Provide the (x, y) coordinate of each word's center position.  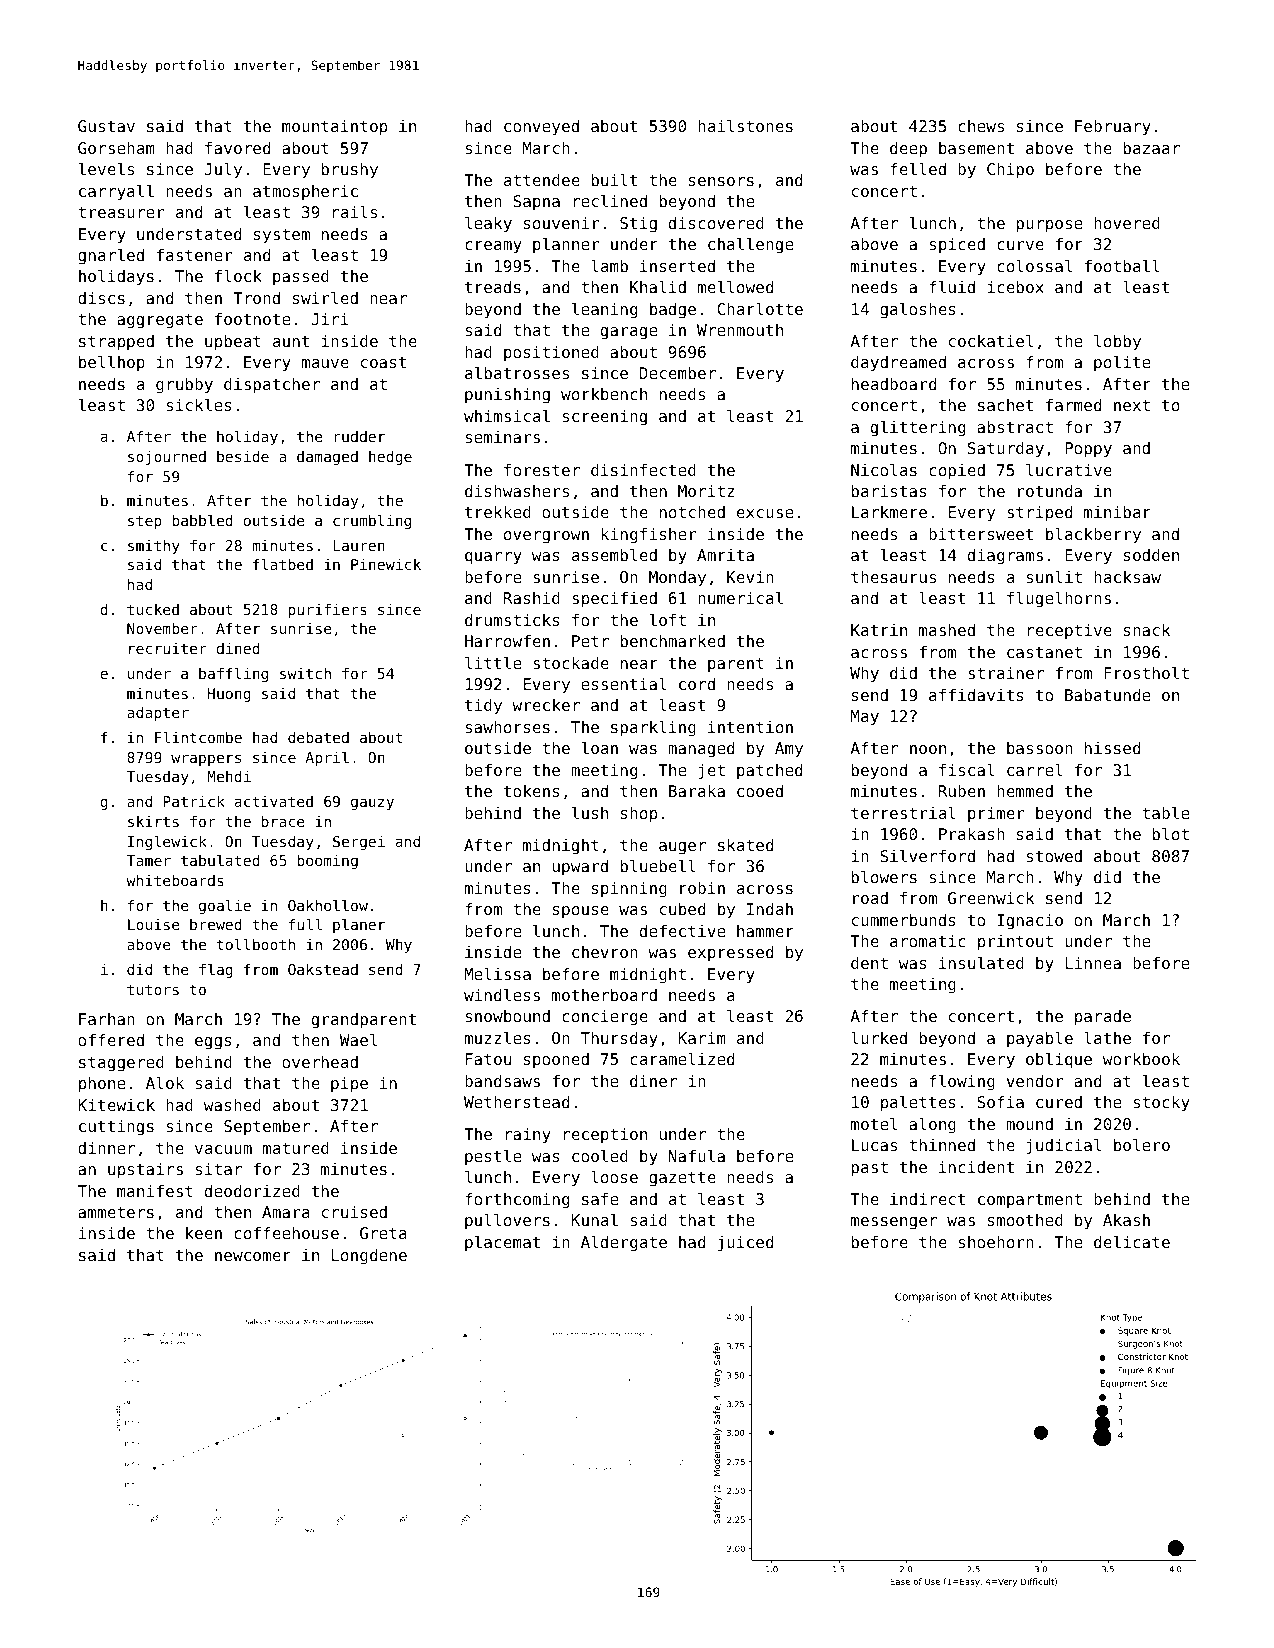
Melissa (497, 973)
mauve (325, 363)
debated (318, 737)
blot (1171, 833)
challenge (750, 245)
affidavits (976, 694)
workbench (604, 394)
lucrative (1069, 469)
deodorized (252, 1190)
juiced (745, 1243)
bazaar (1152, 147)
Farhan (107, 1019)
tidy (483, 706)
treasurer (121, 212)
